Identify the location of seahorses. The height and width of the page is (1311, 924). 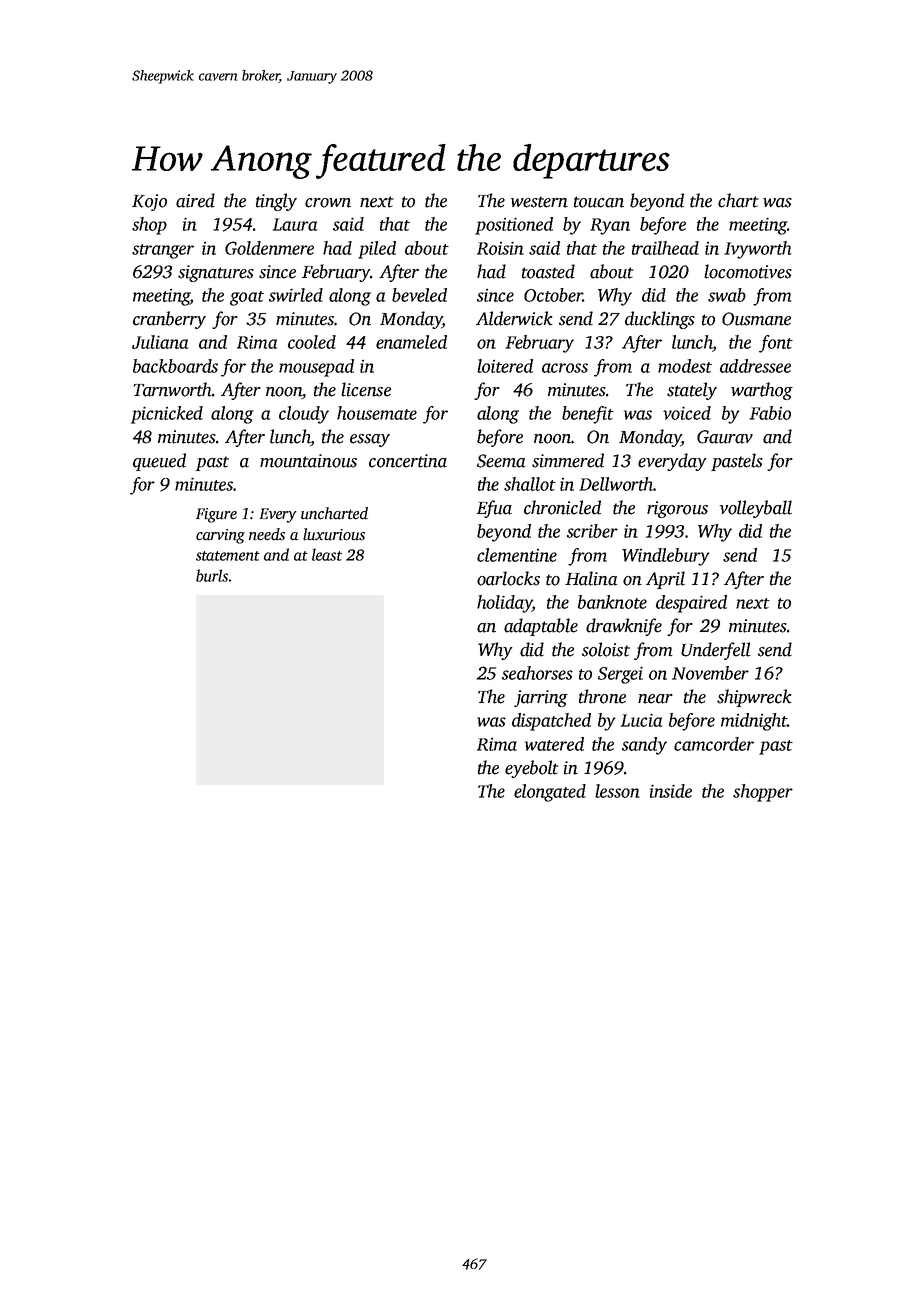
(537, 673).
